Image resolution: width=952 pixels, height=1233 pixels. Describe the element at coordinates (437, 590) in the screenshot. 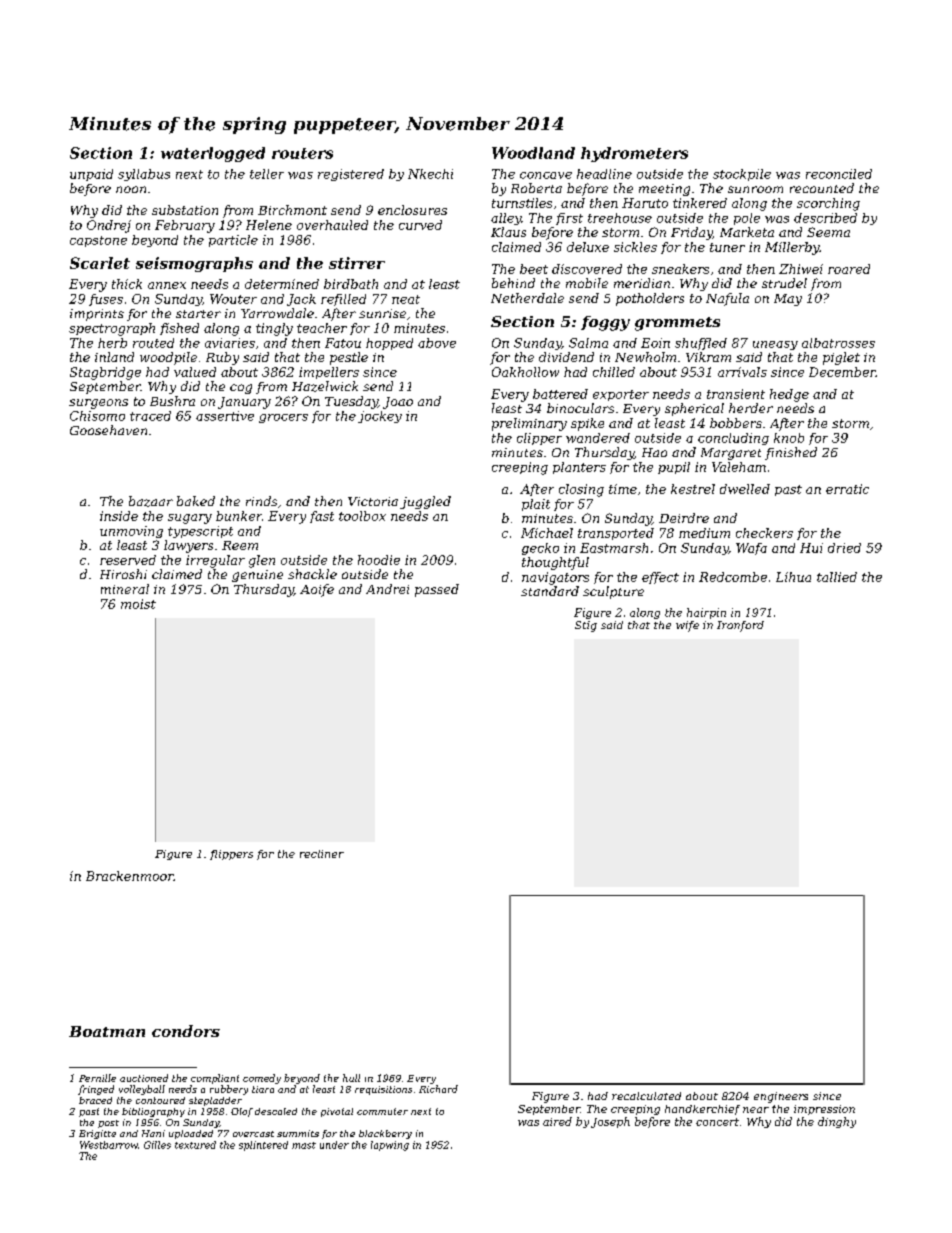

I see `passed` at that location.
